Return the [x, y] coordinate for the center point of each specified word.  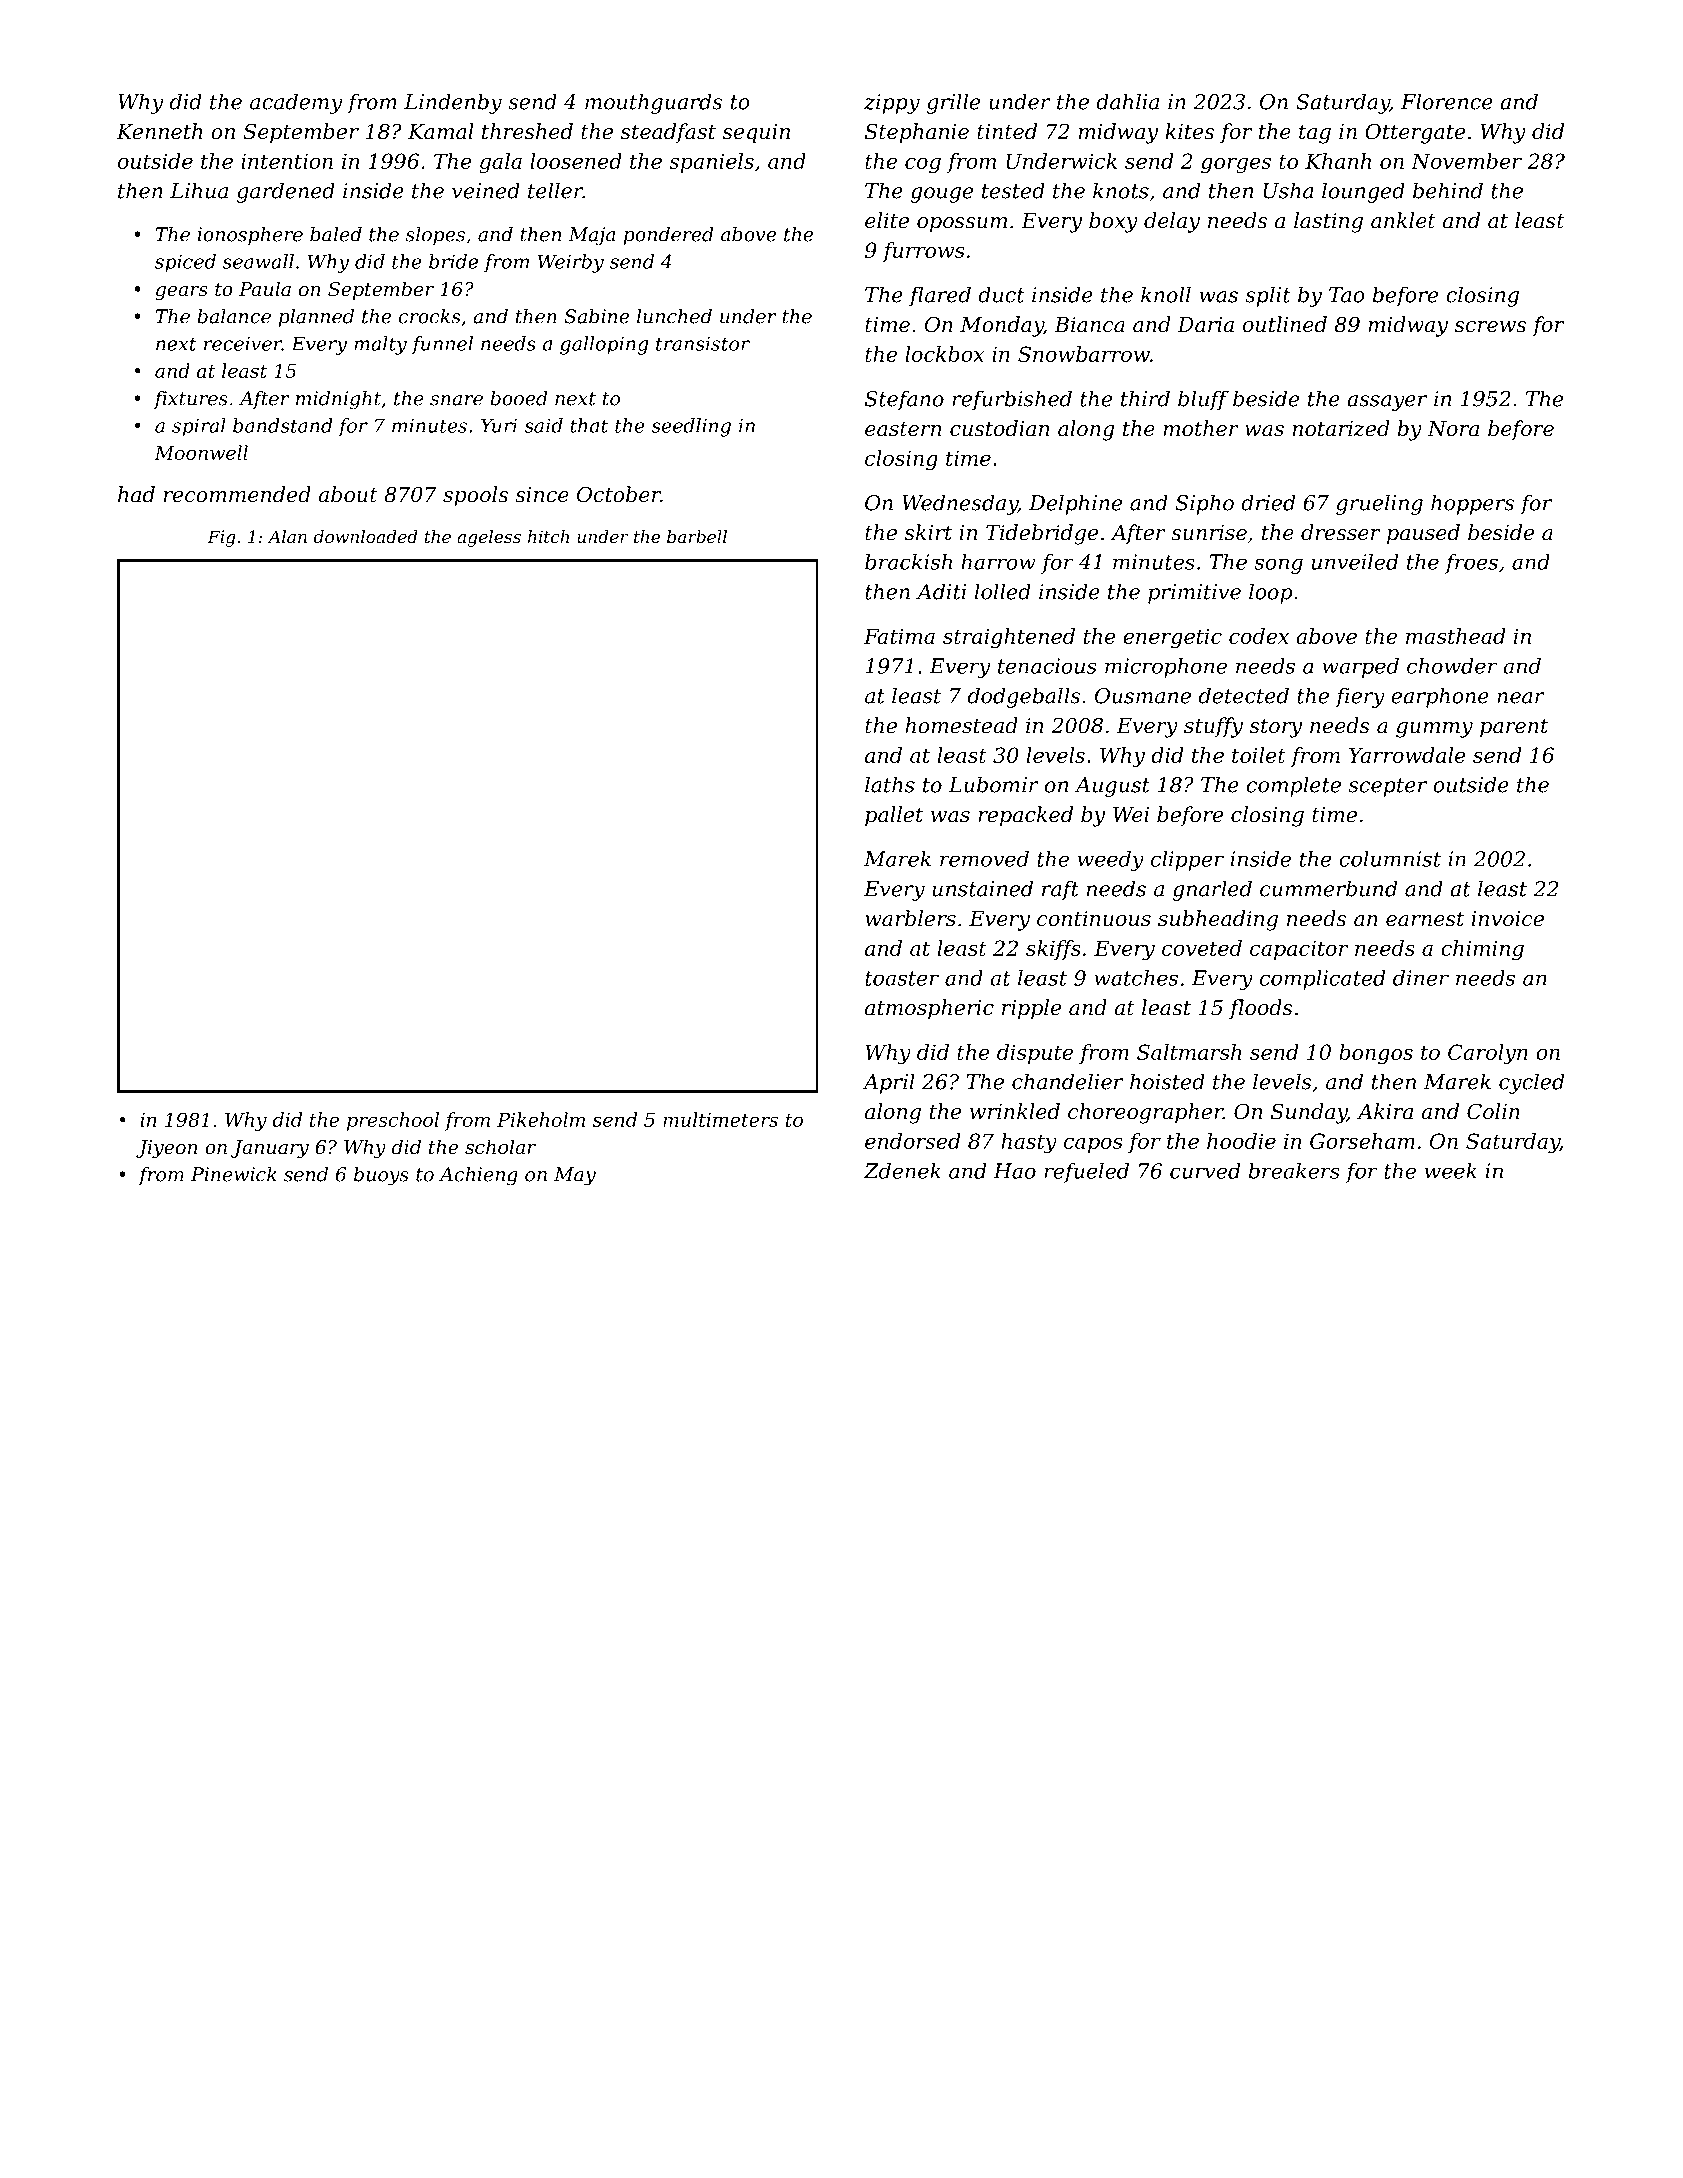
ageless [489, 538]
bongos [1376, 1054]
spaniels [711, 163]
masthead [1456, 636]
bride [453, 261]
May [575, 1176]
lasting [1328, 222]
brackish [908, 562]
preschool [393, 1121]
